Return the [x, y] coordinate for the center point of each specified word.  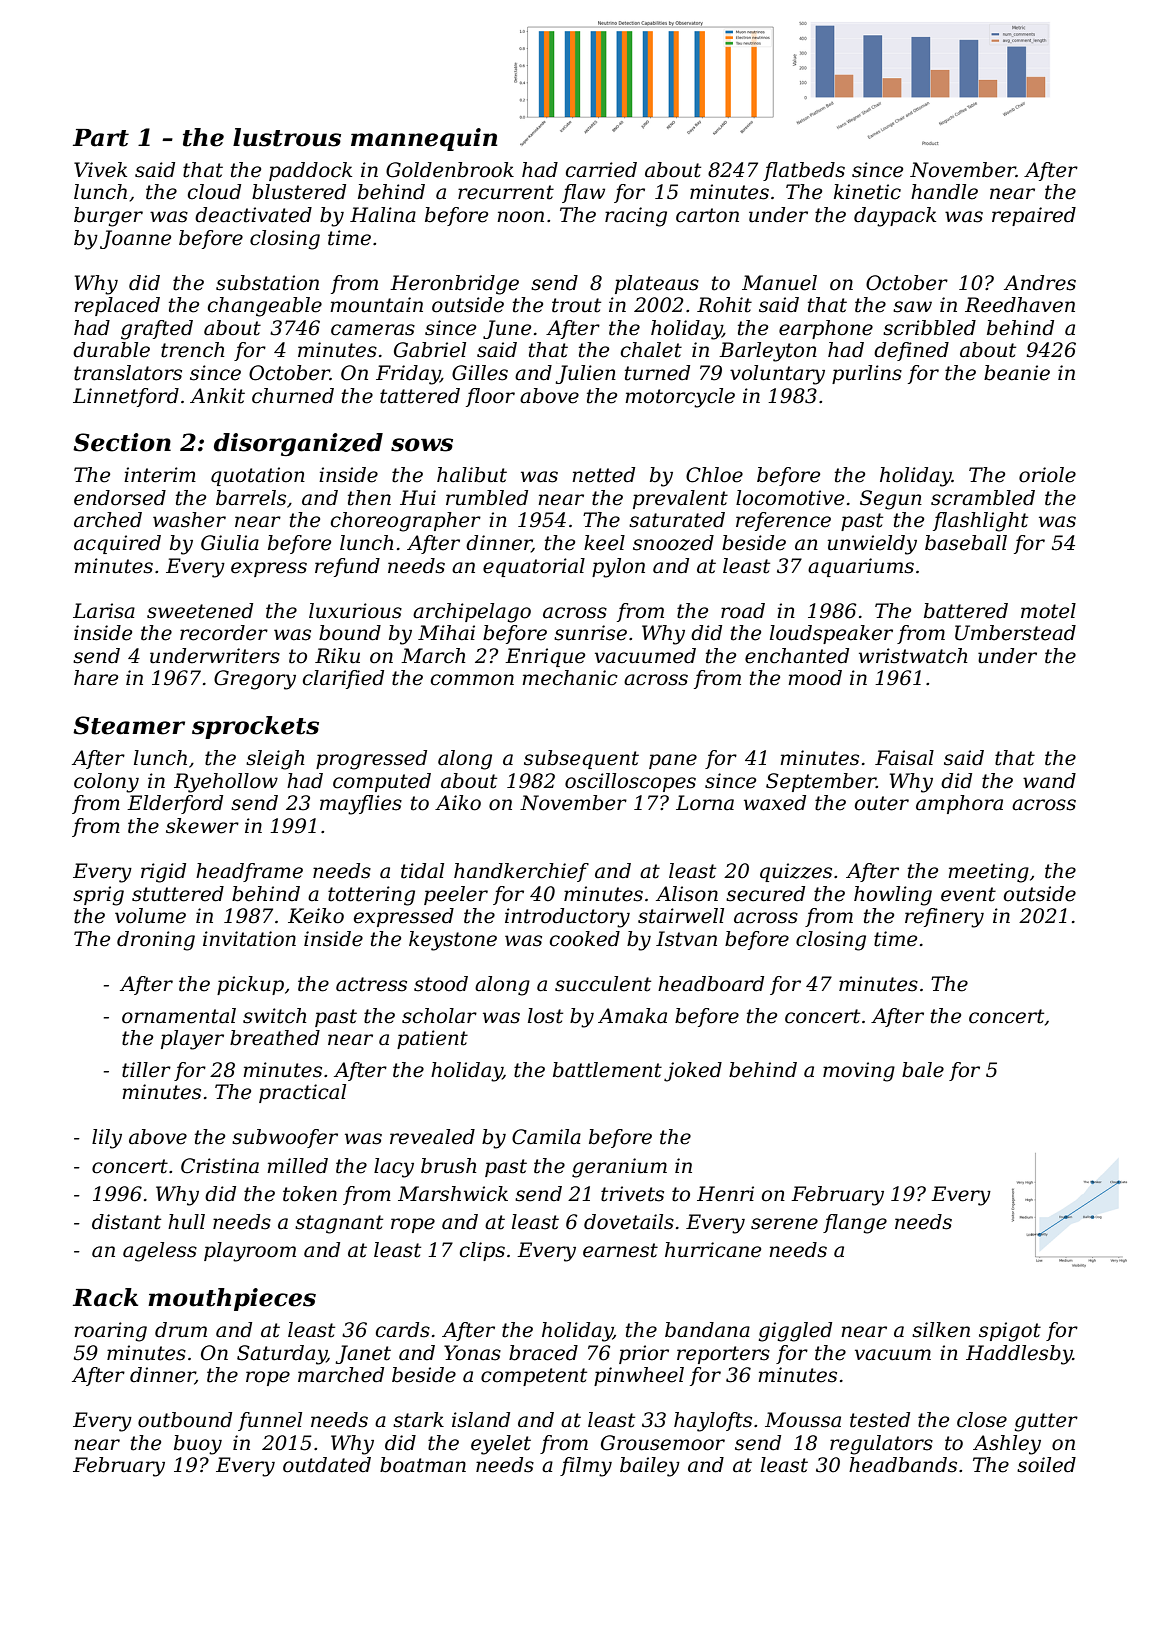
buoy [198, 1445]
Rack [105, 1297]
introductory [567, 918]
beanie [1017, 373]
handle [944, 192]
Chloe [714, 475]
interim [160, 475]
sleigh [275, 760]
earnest [620, 1250]
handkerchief [521, 872]
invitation [249, 939]
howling [893, 896]
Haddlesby [1019, 1355]
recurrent [506, 192]
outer [882, 803]
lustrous [287, 137]
